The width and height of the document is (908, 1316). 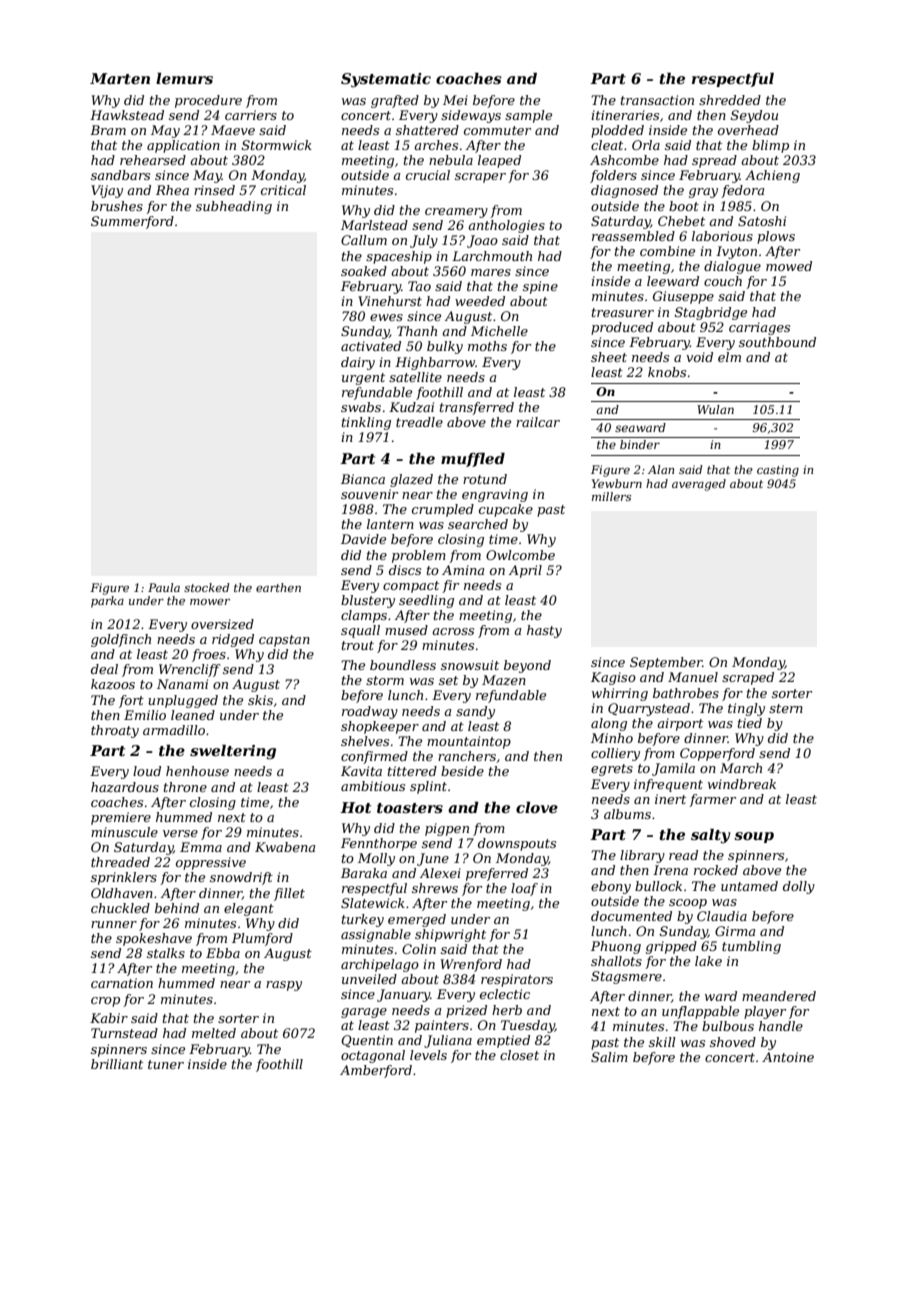 I want to click on unveiled, so click(x=369, y=979).
